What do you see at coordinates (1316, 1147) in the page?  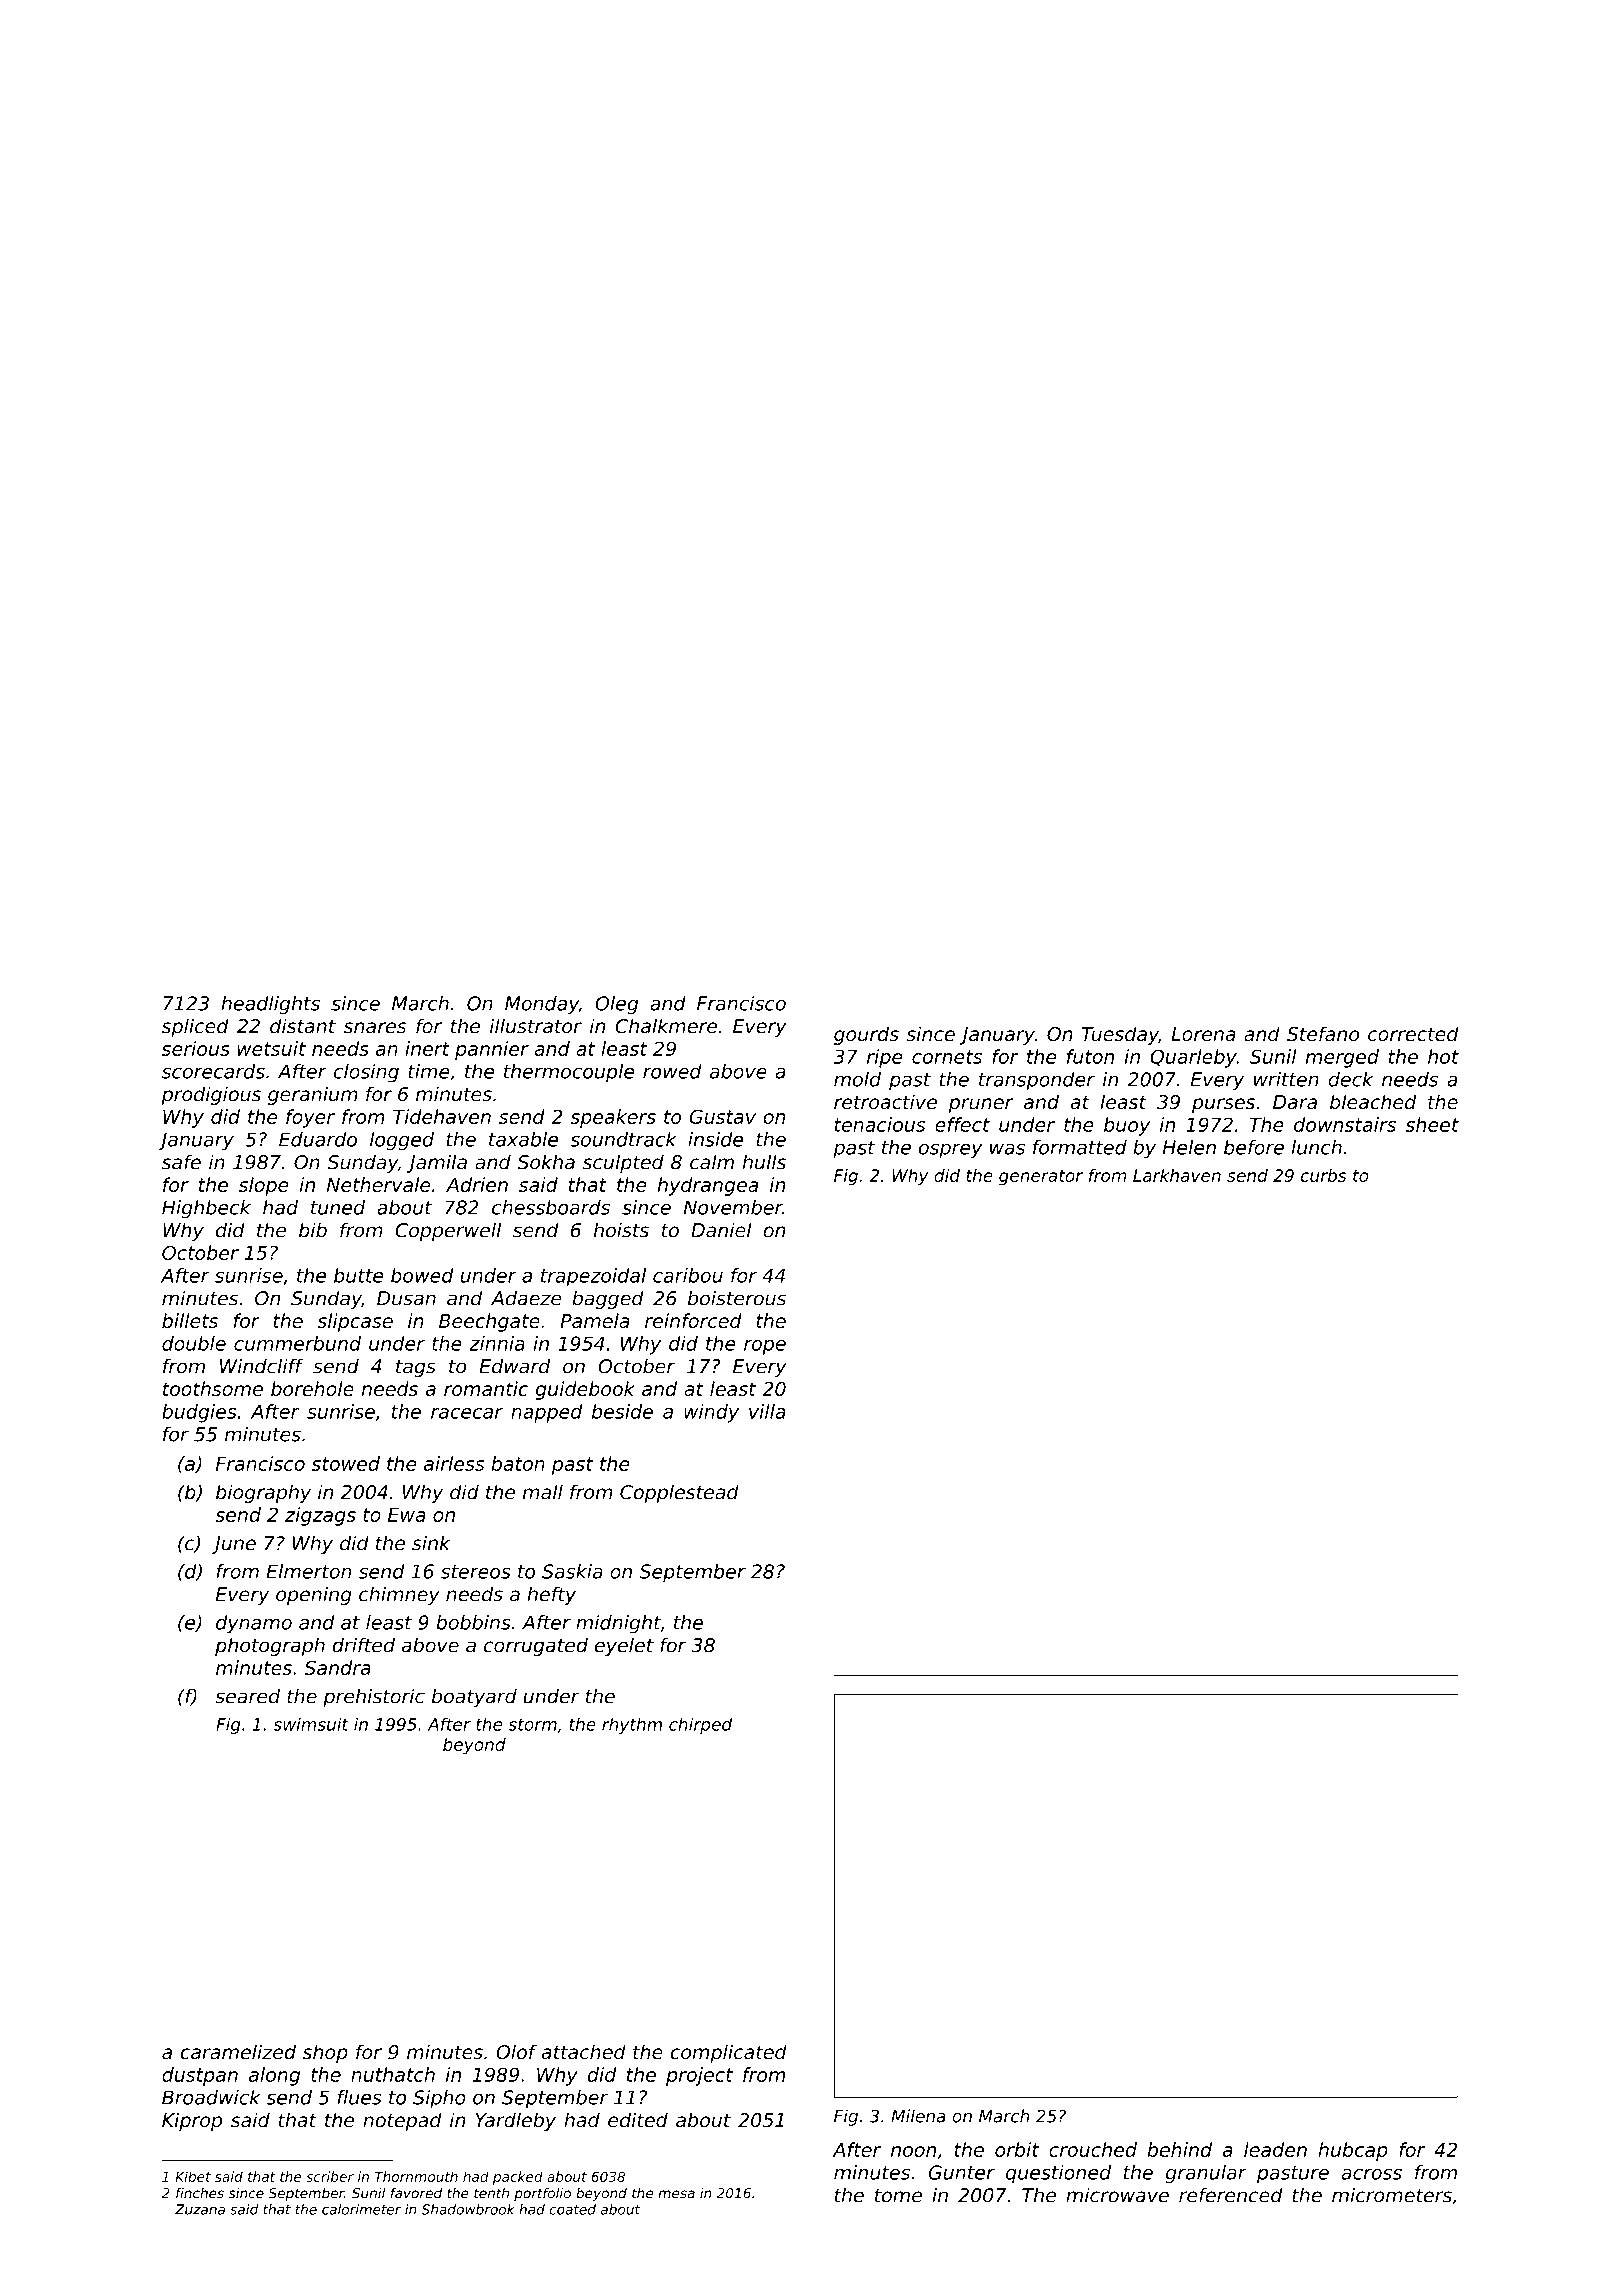 I see `lunch` at bounding box center [1316, 1147].
